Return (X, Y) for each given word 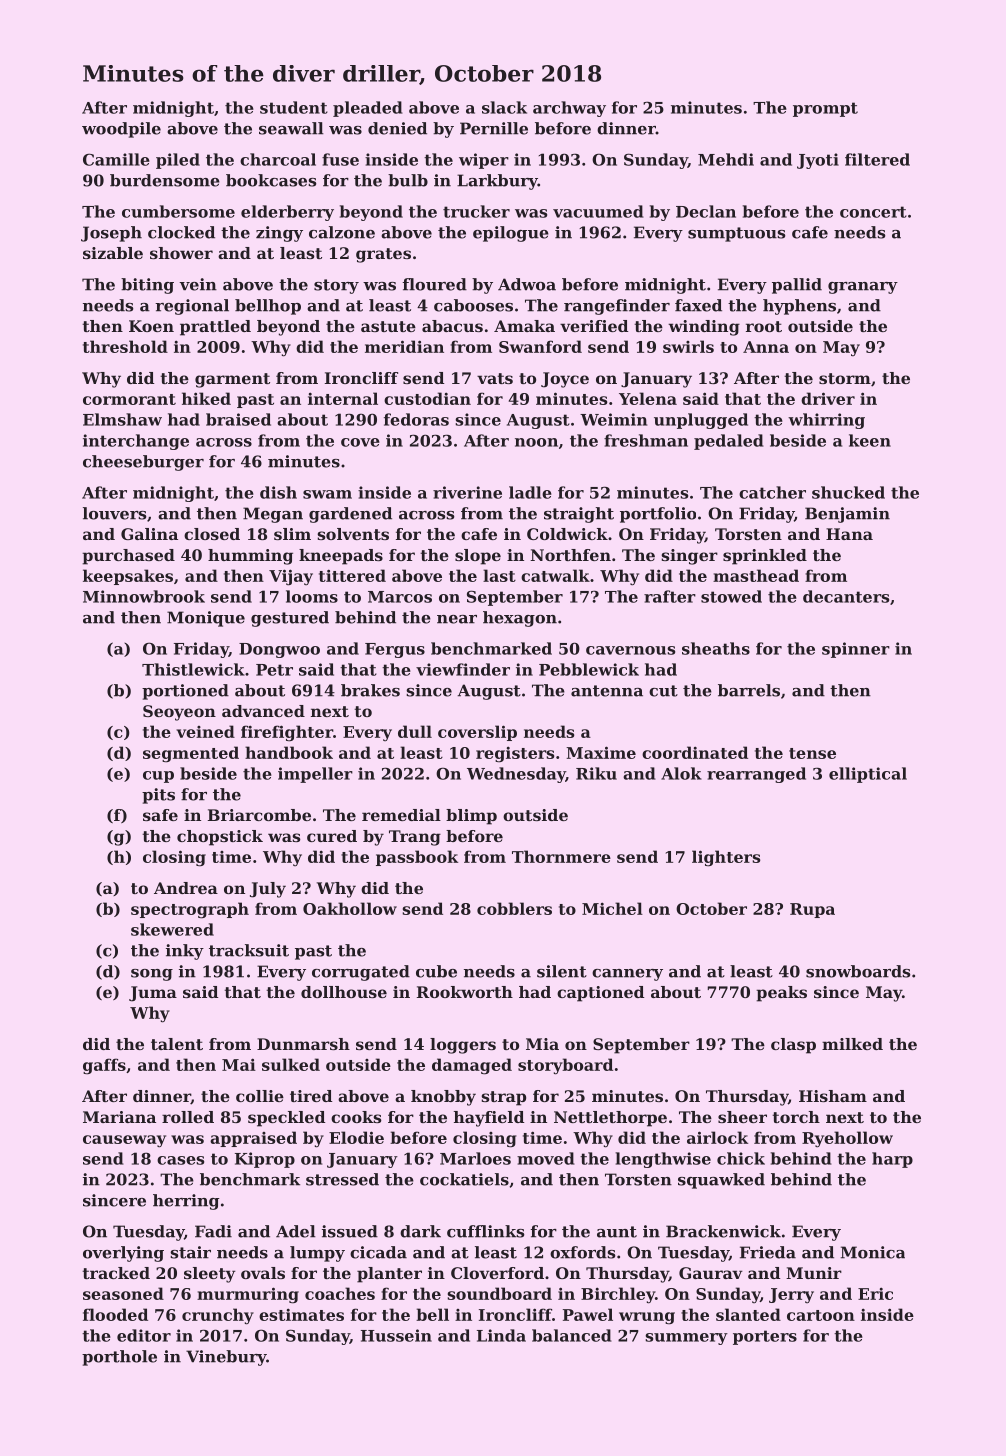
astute (388, 326)
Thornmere (561, 856)
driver (828, 398)
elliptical (868, 775)
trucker (476, 211)
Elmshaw (122, 419)
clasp (793, 1046)
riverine (467, 492)
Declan (706, 211)
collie (260, 1096)
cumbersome (178, 211)
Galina (149, 534)
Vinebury (226, 1358)
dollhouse (344, 992)
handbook (289, 752)
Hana (849, 534)
